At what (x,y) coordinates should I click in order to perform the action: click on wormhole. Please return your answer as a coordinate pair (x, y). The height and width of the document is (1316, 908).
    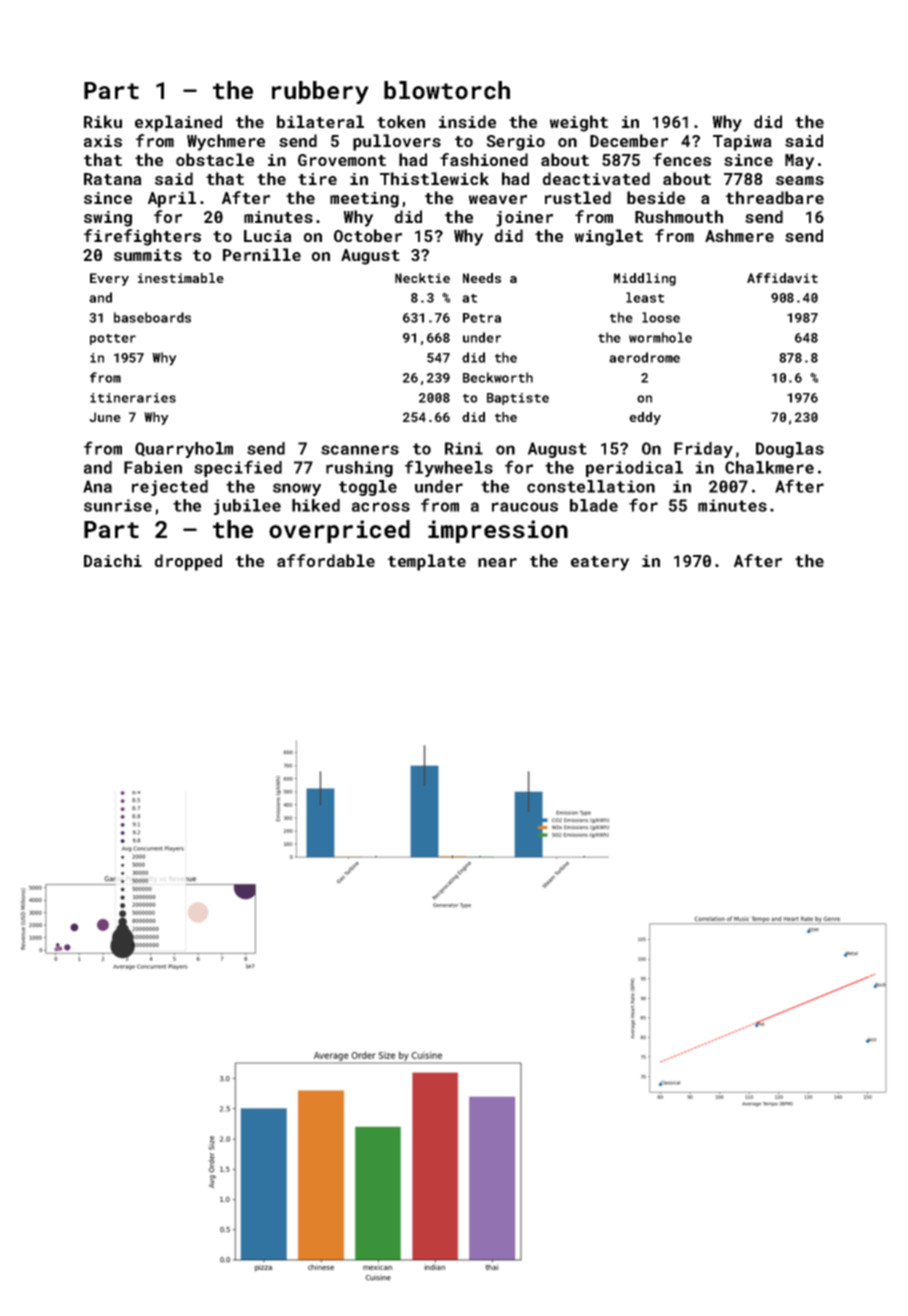
    Looking at the image, I should click on (660, 337).
